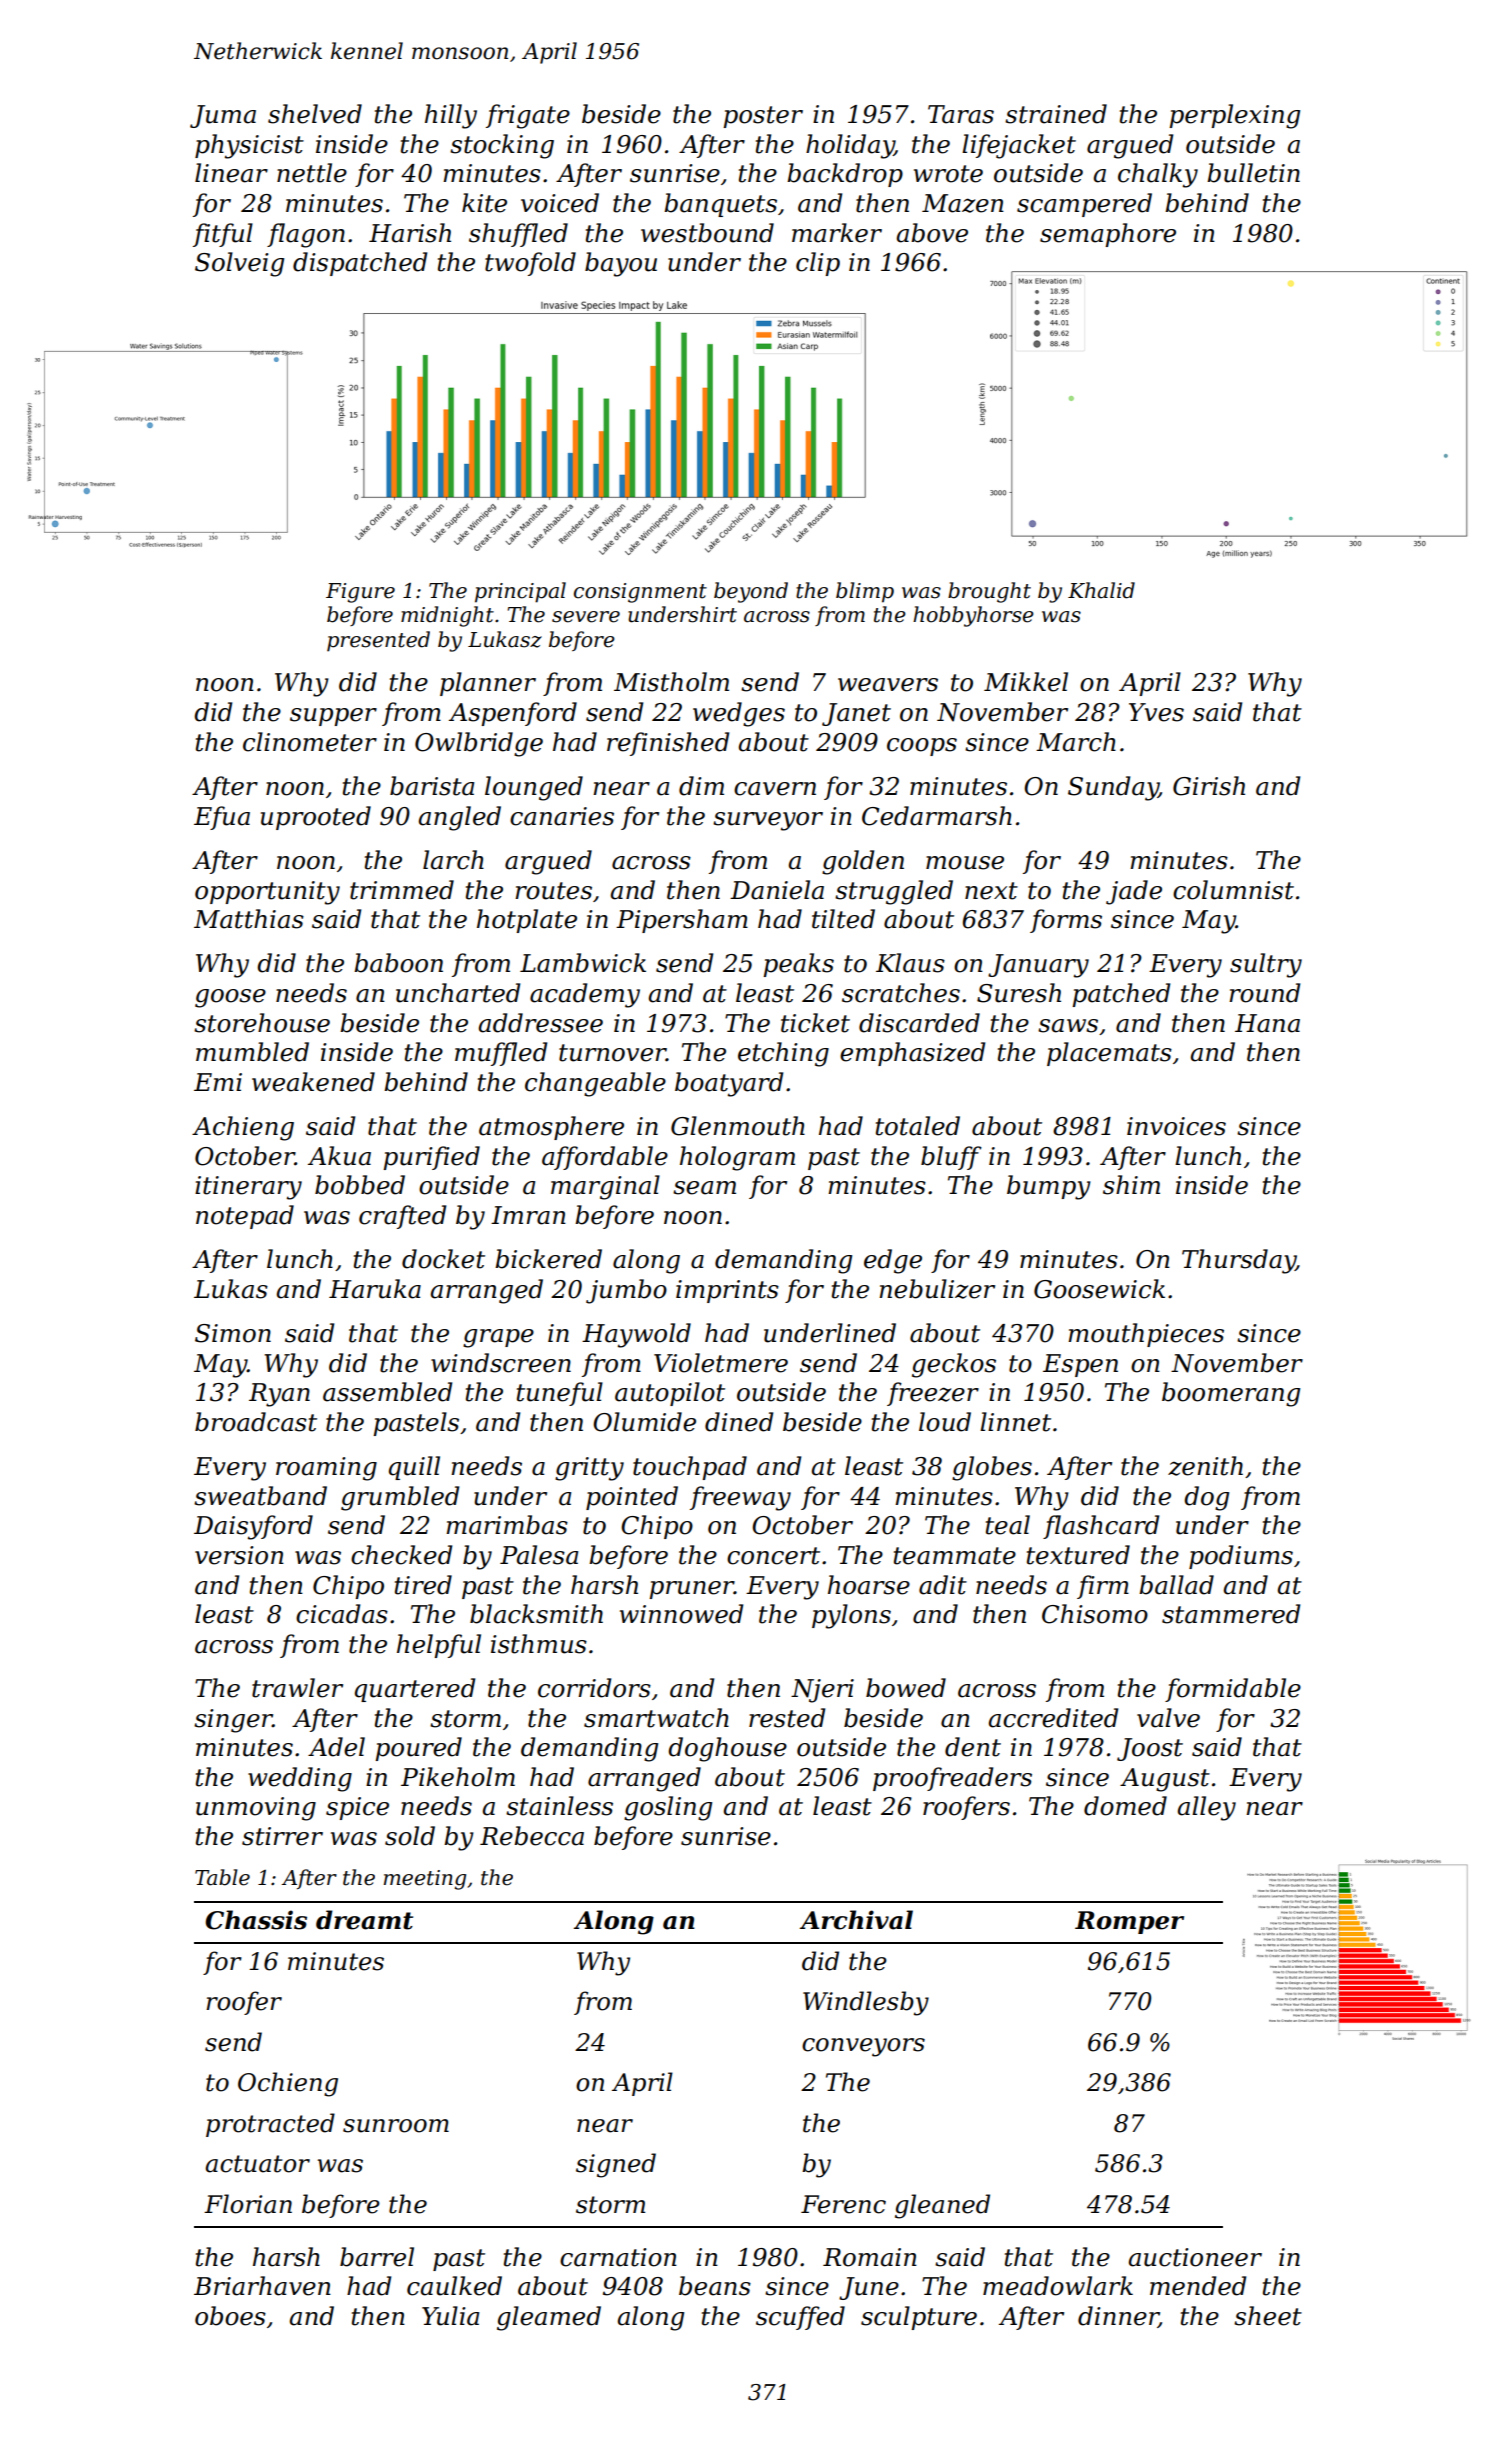 This document has height=2464, width=1496. What do you see at coordinates (439, 1646) in the document?
I see `helpful` at bounding box center [439, 1646].
